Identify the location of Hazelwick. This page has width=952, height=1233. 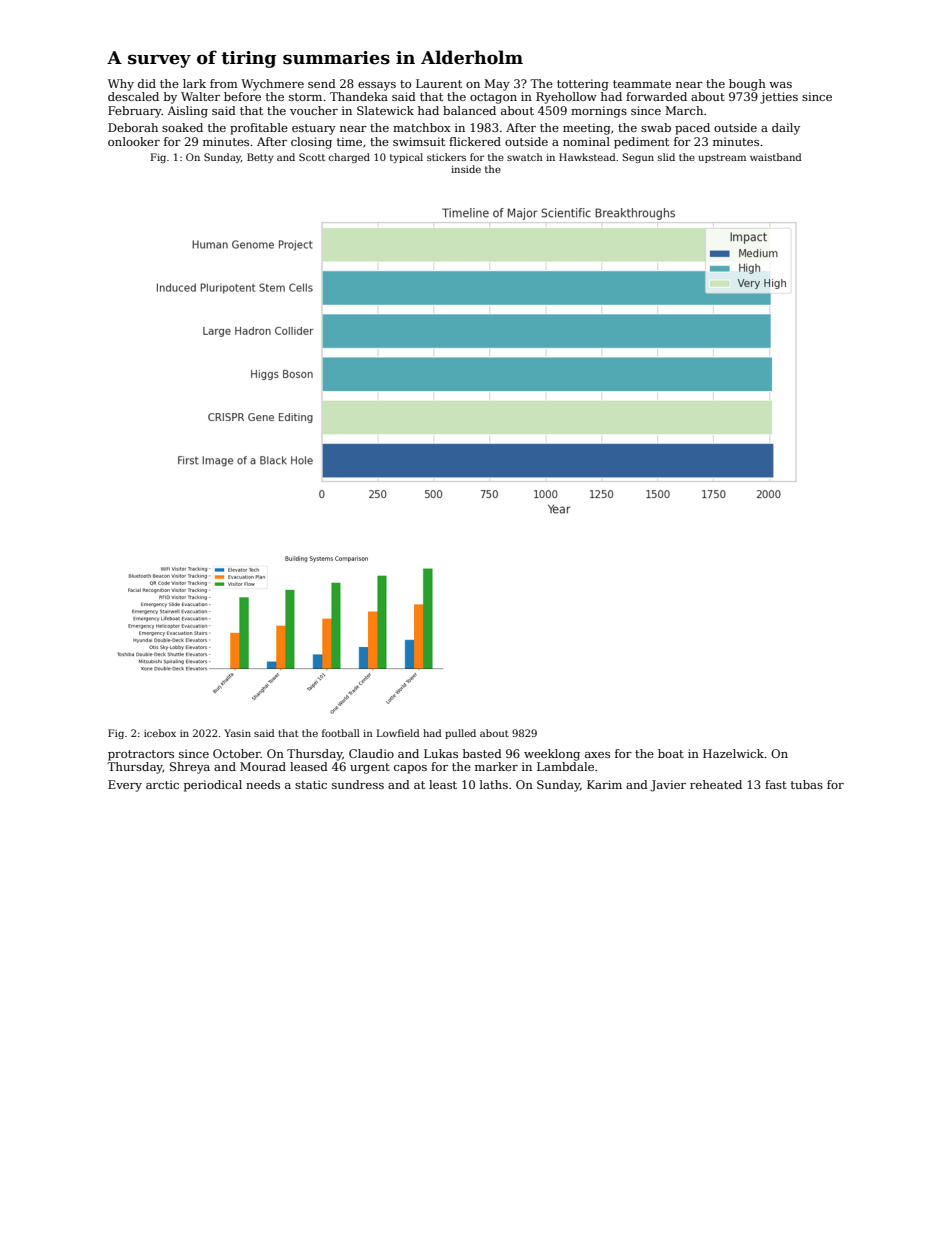
(733, 753).
